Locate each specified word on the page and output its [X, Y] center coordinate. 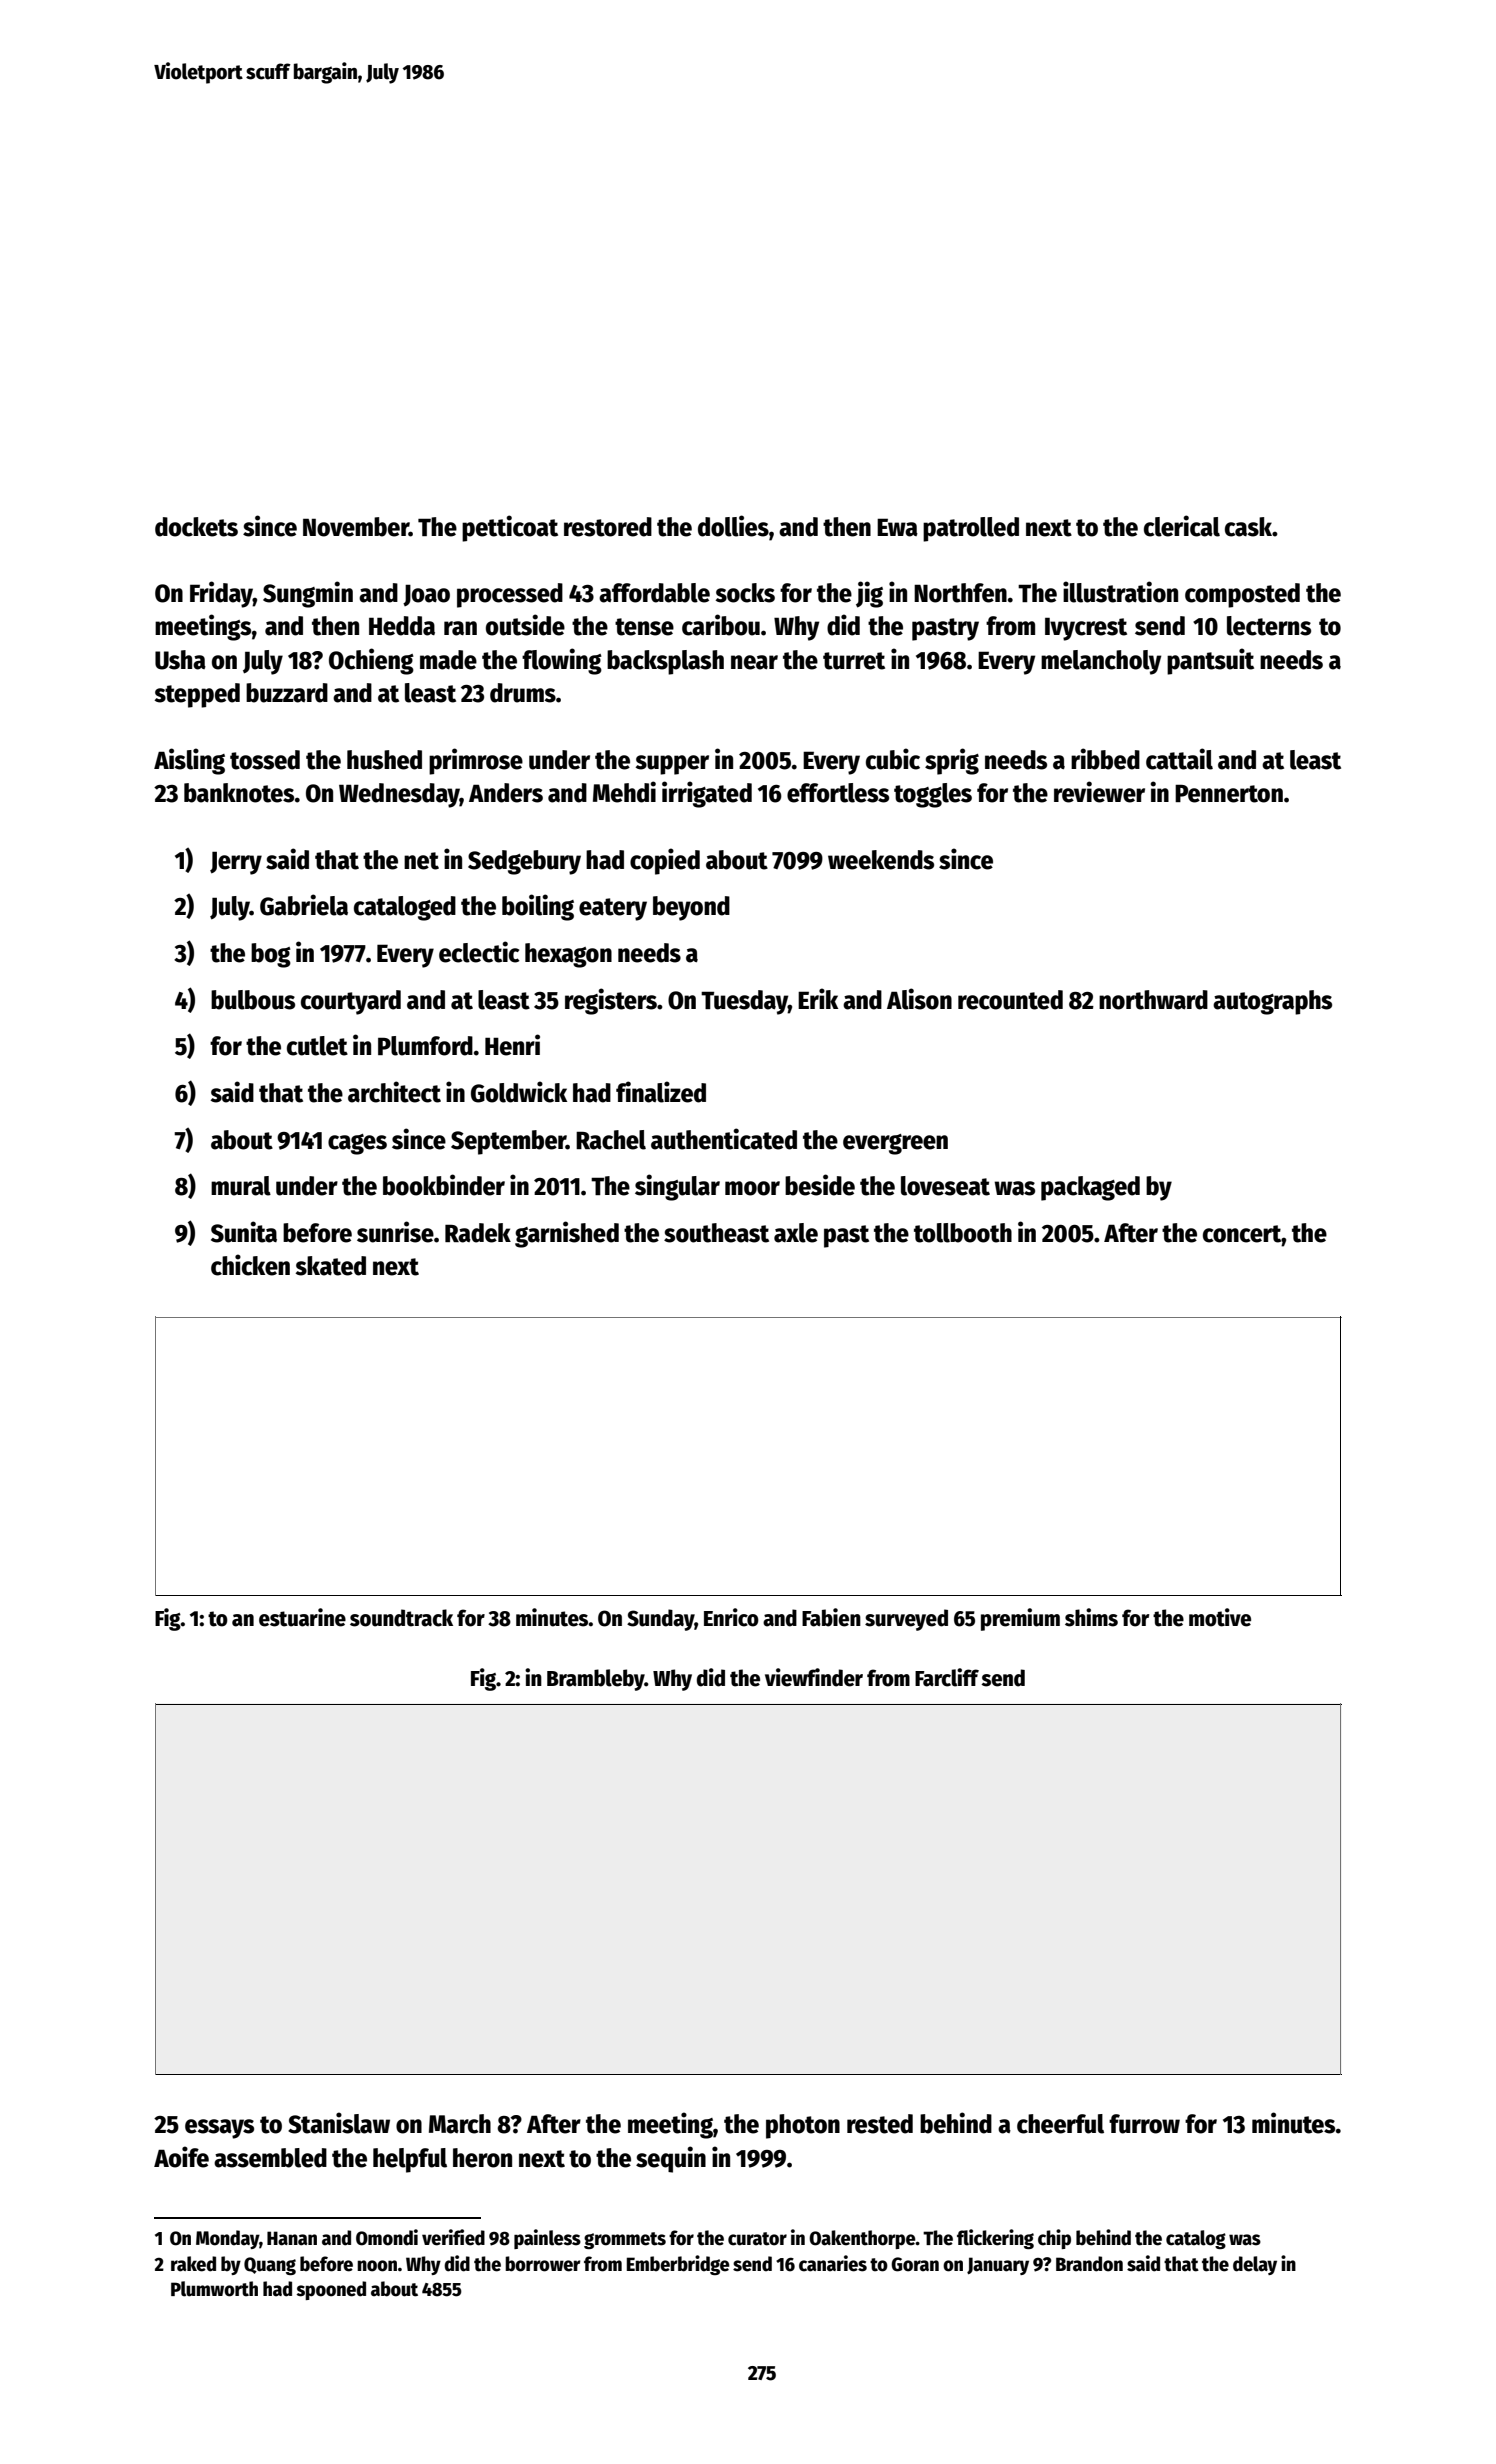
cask [1248, 527]
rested [880, 2124]
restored [608, 527]
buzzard [287, 693]
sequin [671, 2159]
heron [482, 2158]
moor [752, 1188]
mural [241, 1186]
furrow [1144, 2124]
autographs [1272, 1002]
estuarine [302, 1617]
